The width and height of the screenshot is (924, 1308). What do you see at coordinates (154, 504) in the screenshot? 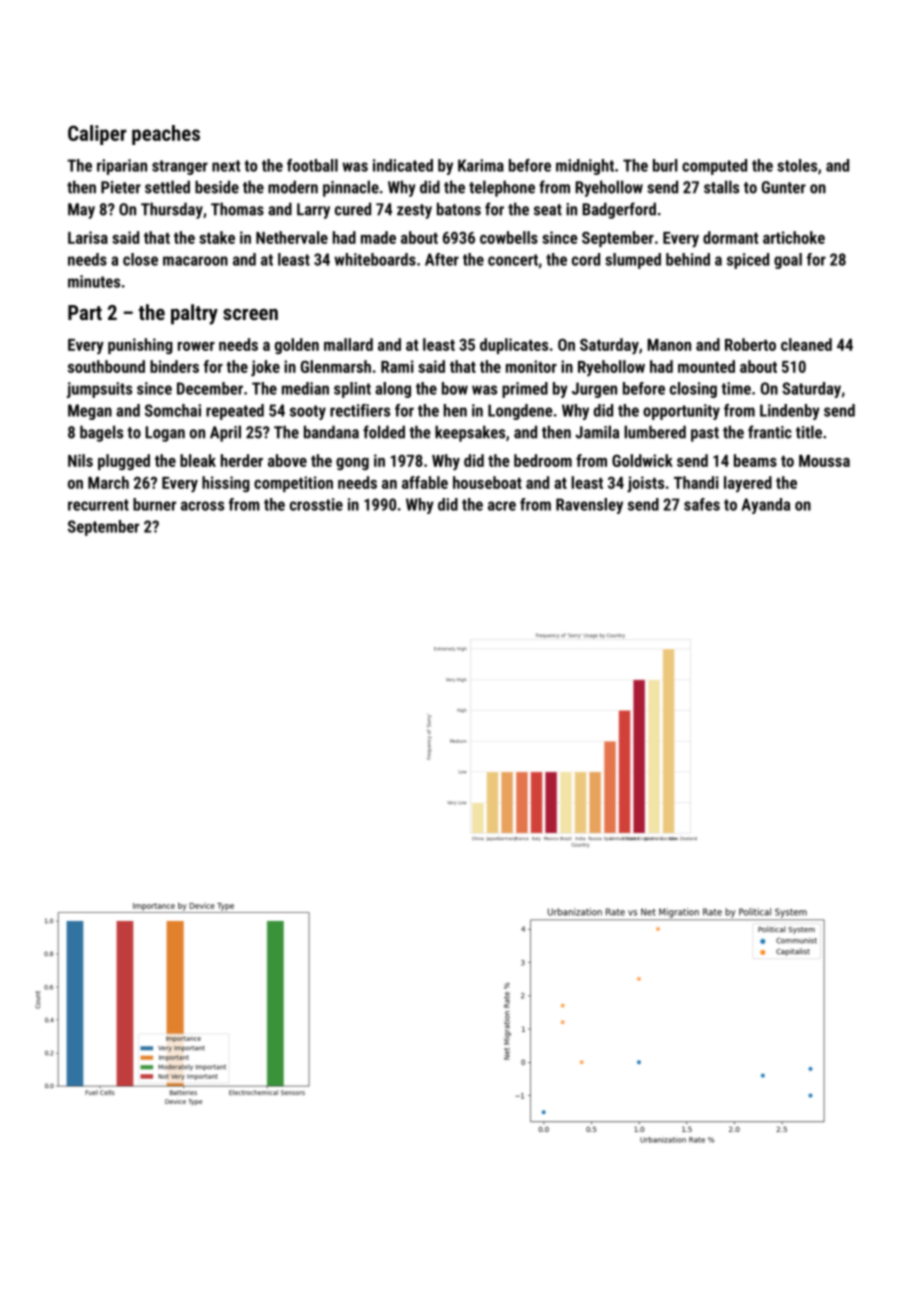
I see `burner` at bounding box center [154, 504].
